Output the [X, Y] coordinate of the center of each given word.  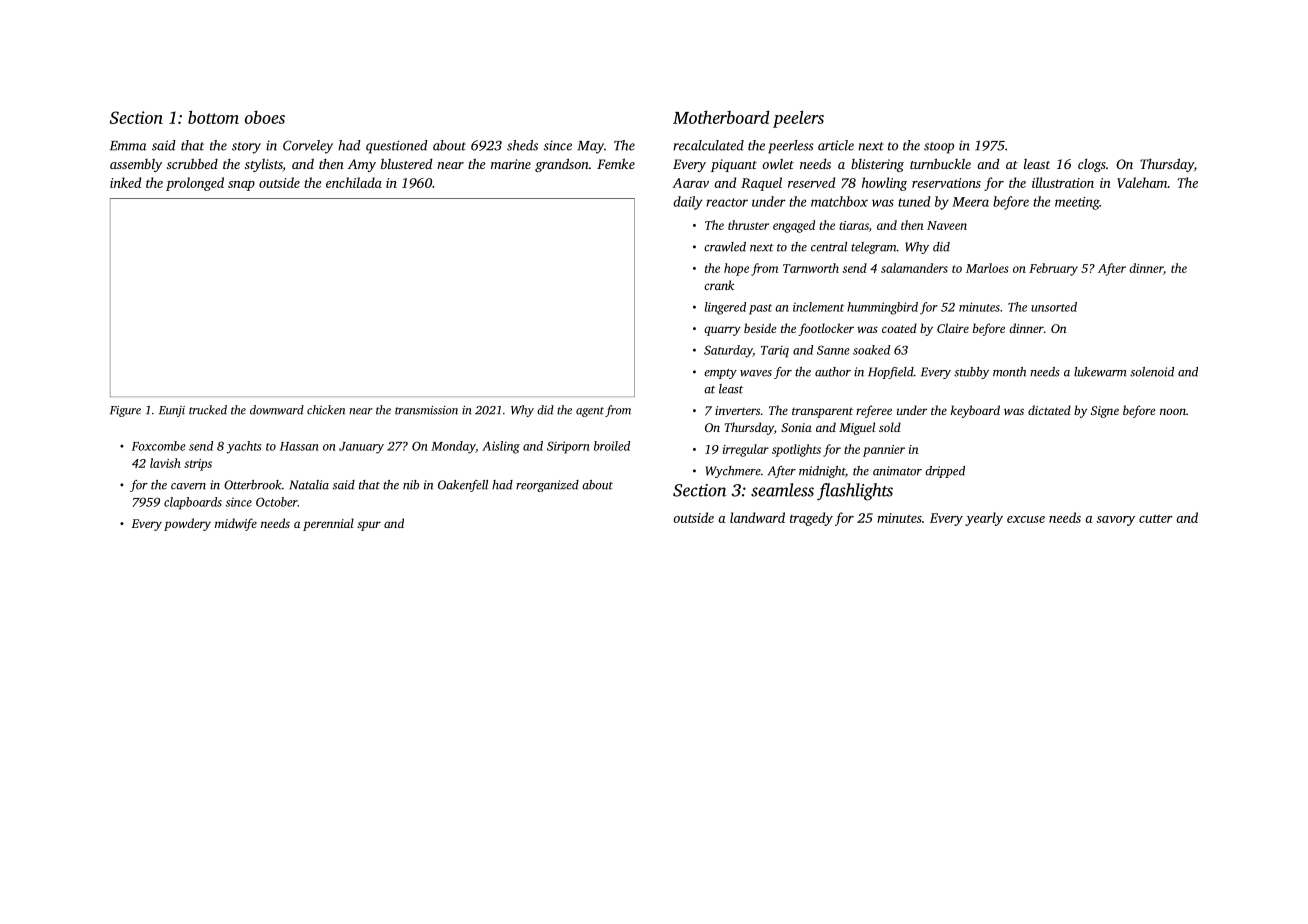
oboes [265, 117]
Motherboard [721, 117]
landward [757, 517]
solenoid [1152, 372]
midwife [236, 524]
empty [720, 374]
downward [277, 410]
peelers [798, 119]
